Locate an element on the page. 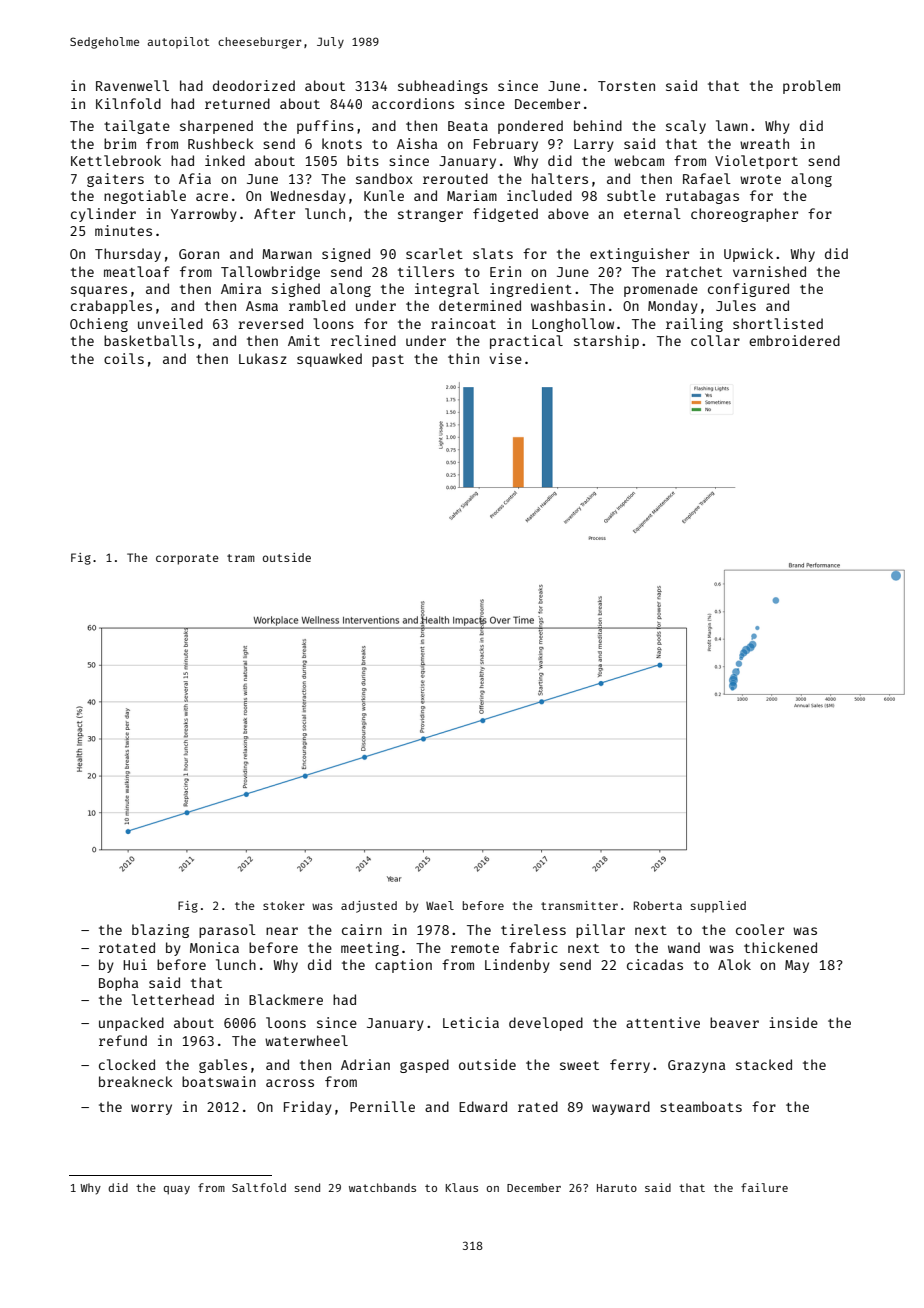  webcam is located at coordinates (639, 160).
